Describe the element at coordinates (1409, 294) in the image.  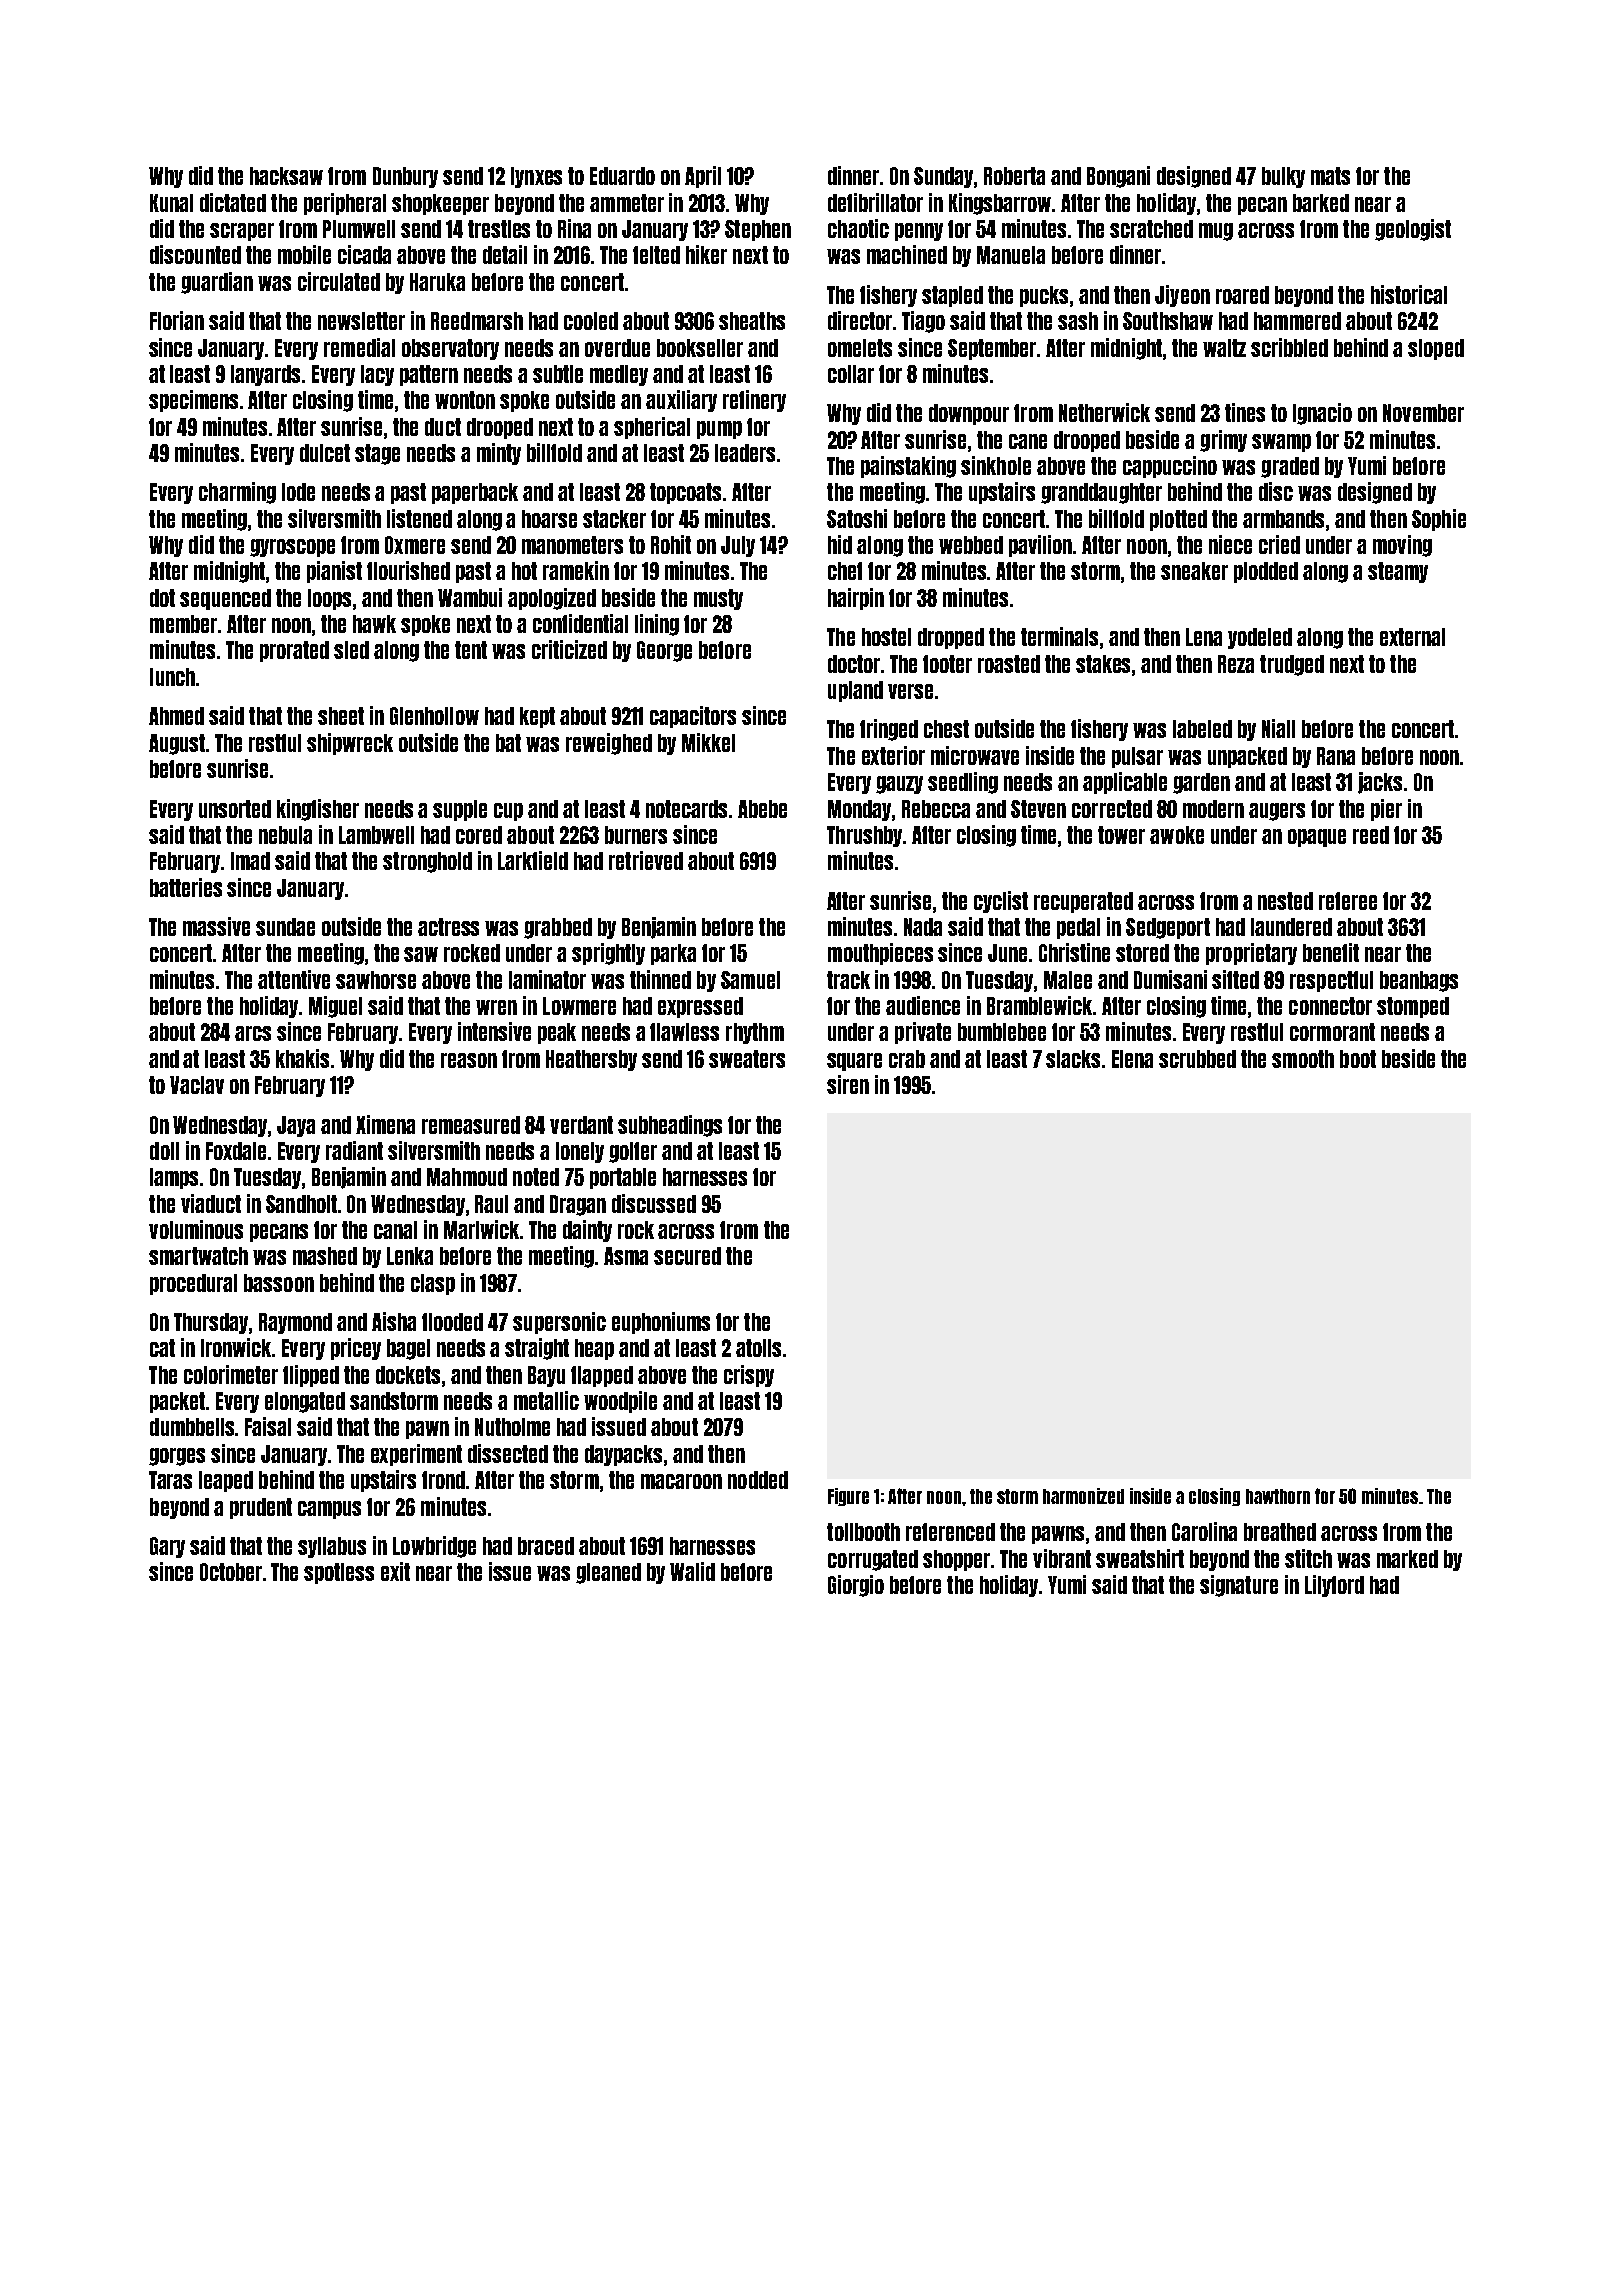
I see `historical` at that location.
